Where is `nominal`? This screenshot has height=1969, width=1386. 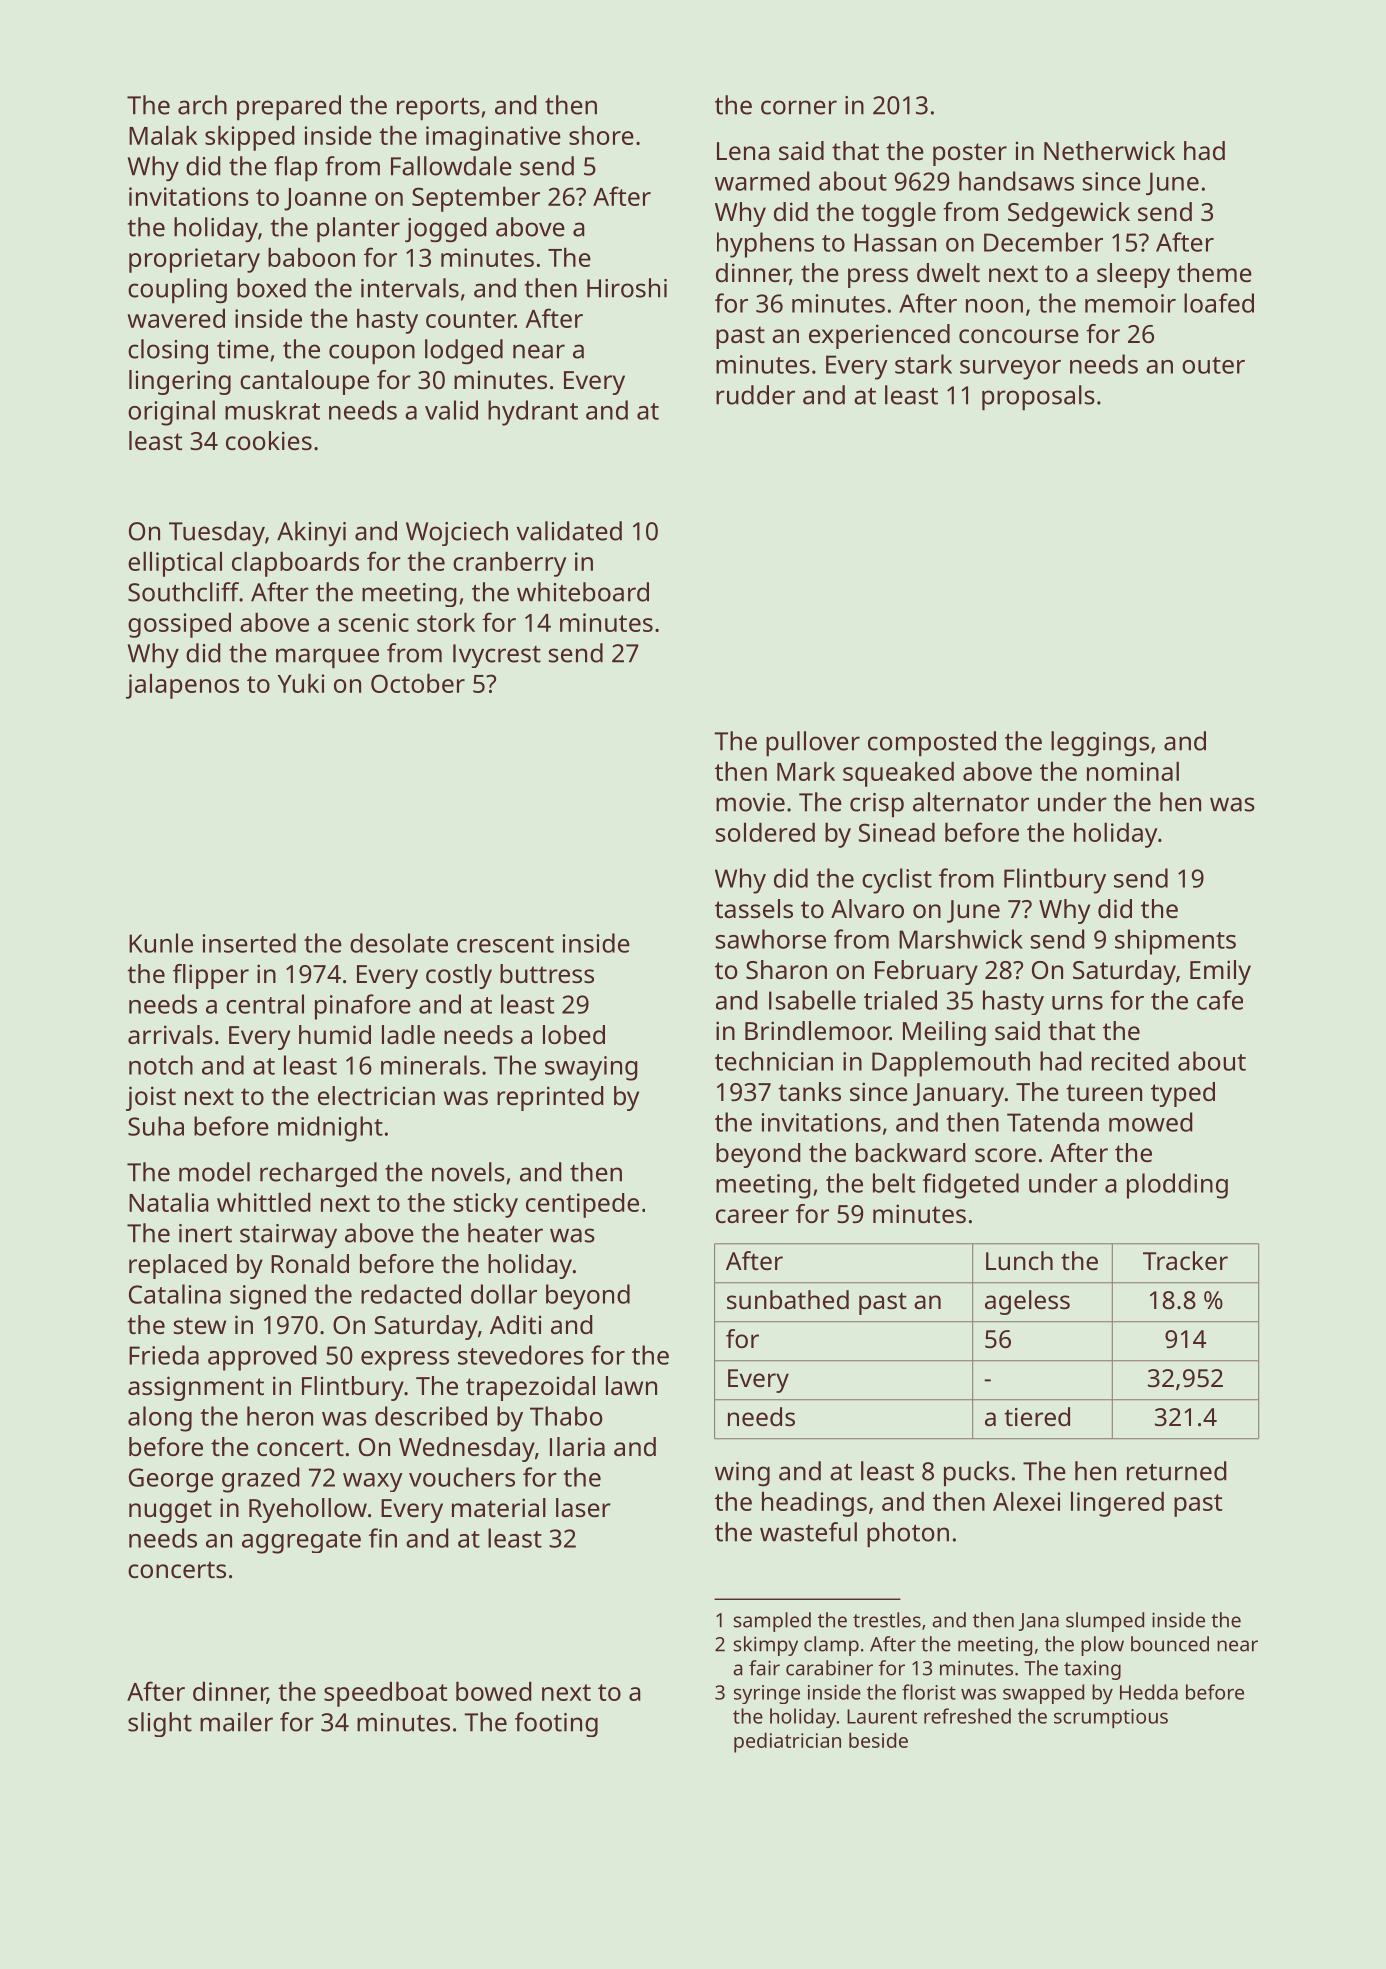 nominal is located at coordinates (1133, 771).
